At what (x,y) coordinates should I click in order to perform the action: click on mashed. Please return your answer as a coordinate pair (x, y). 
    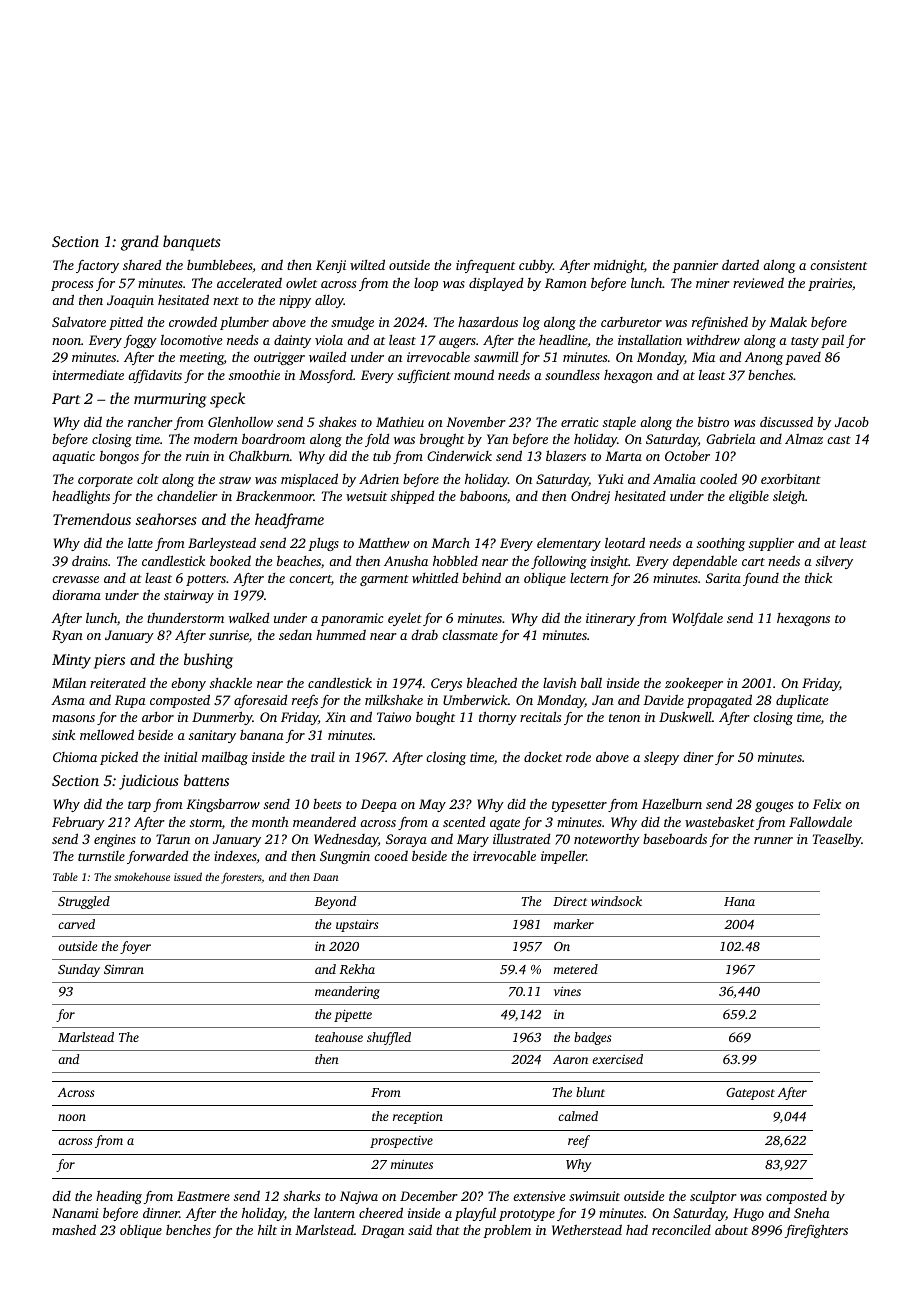
    Looking at the image, I should click on (74, 1229).
